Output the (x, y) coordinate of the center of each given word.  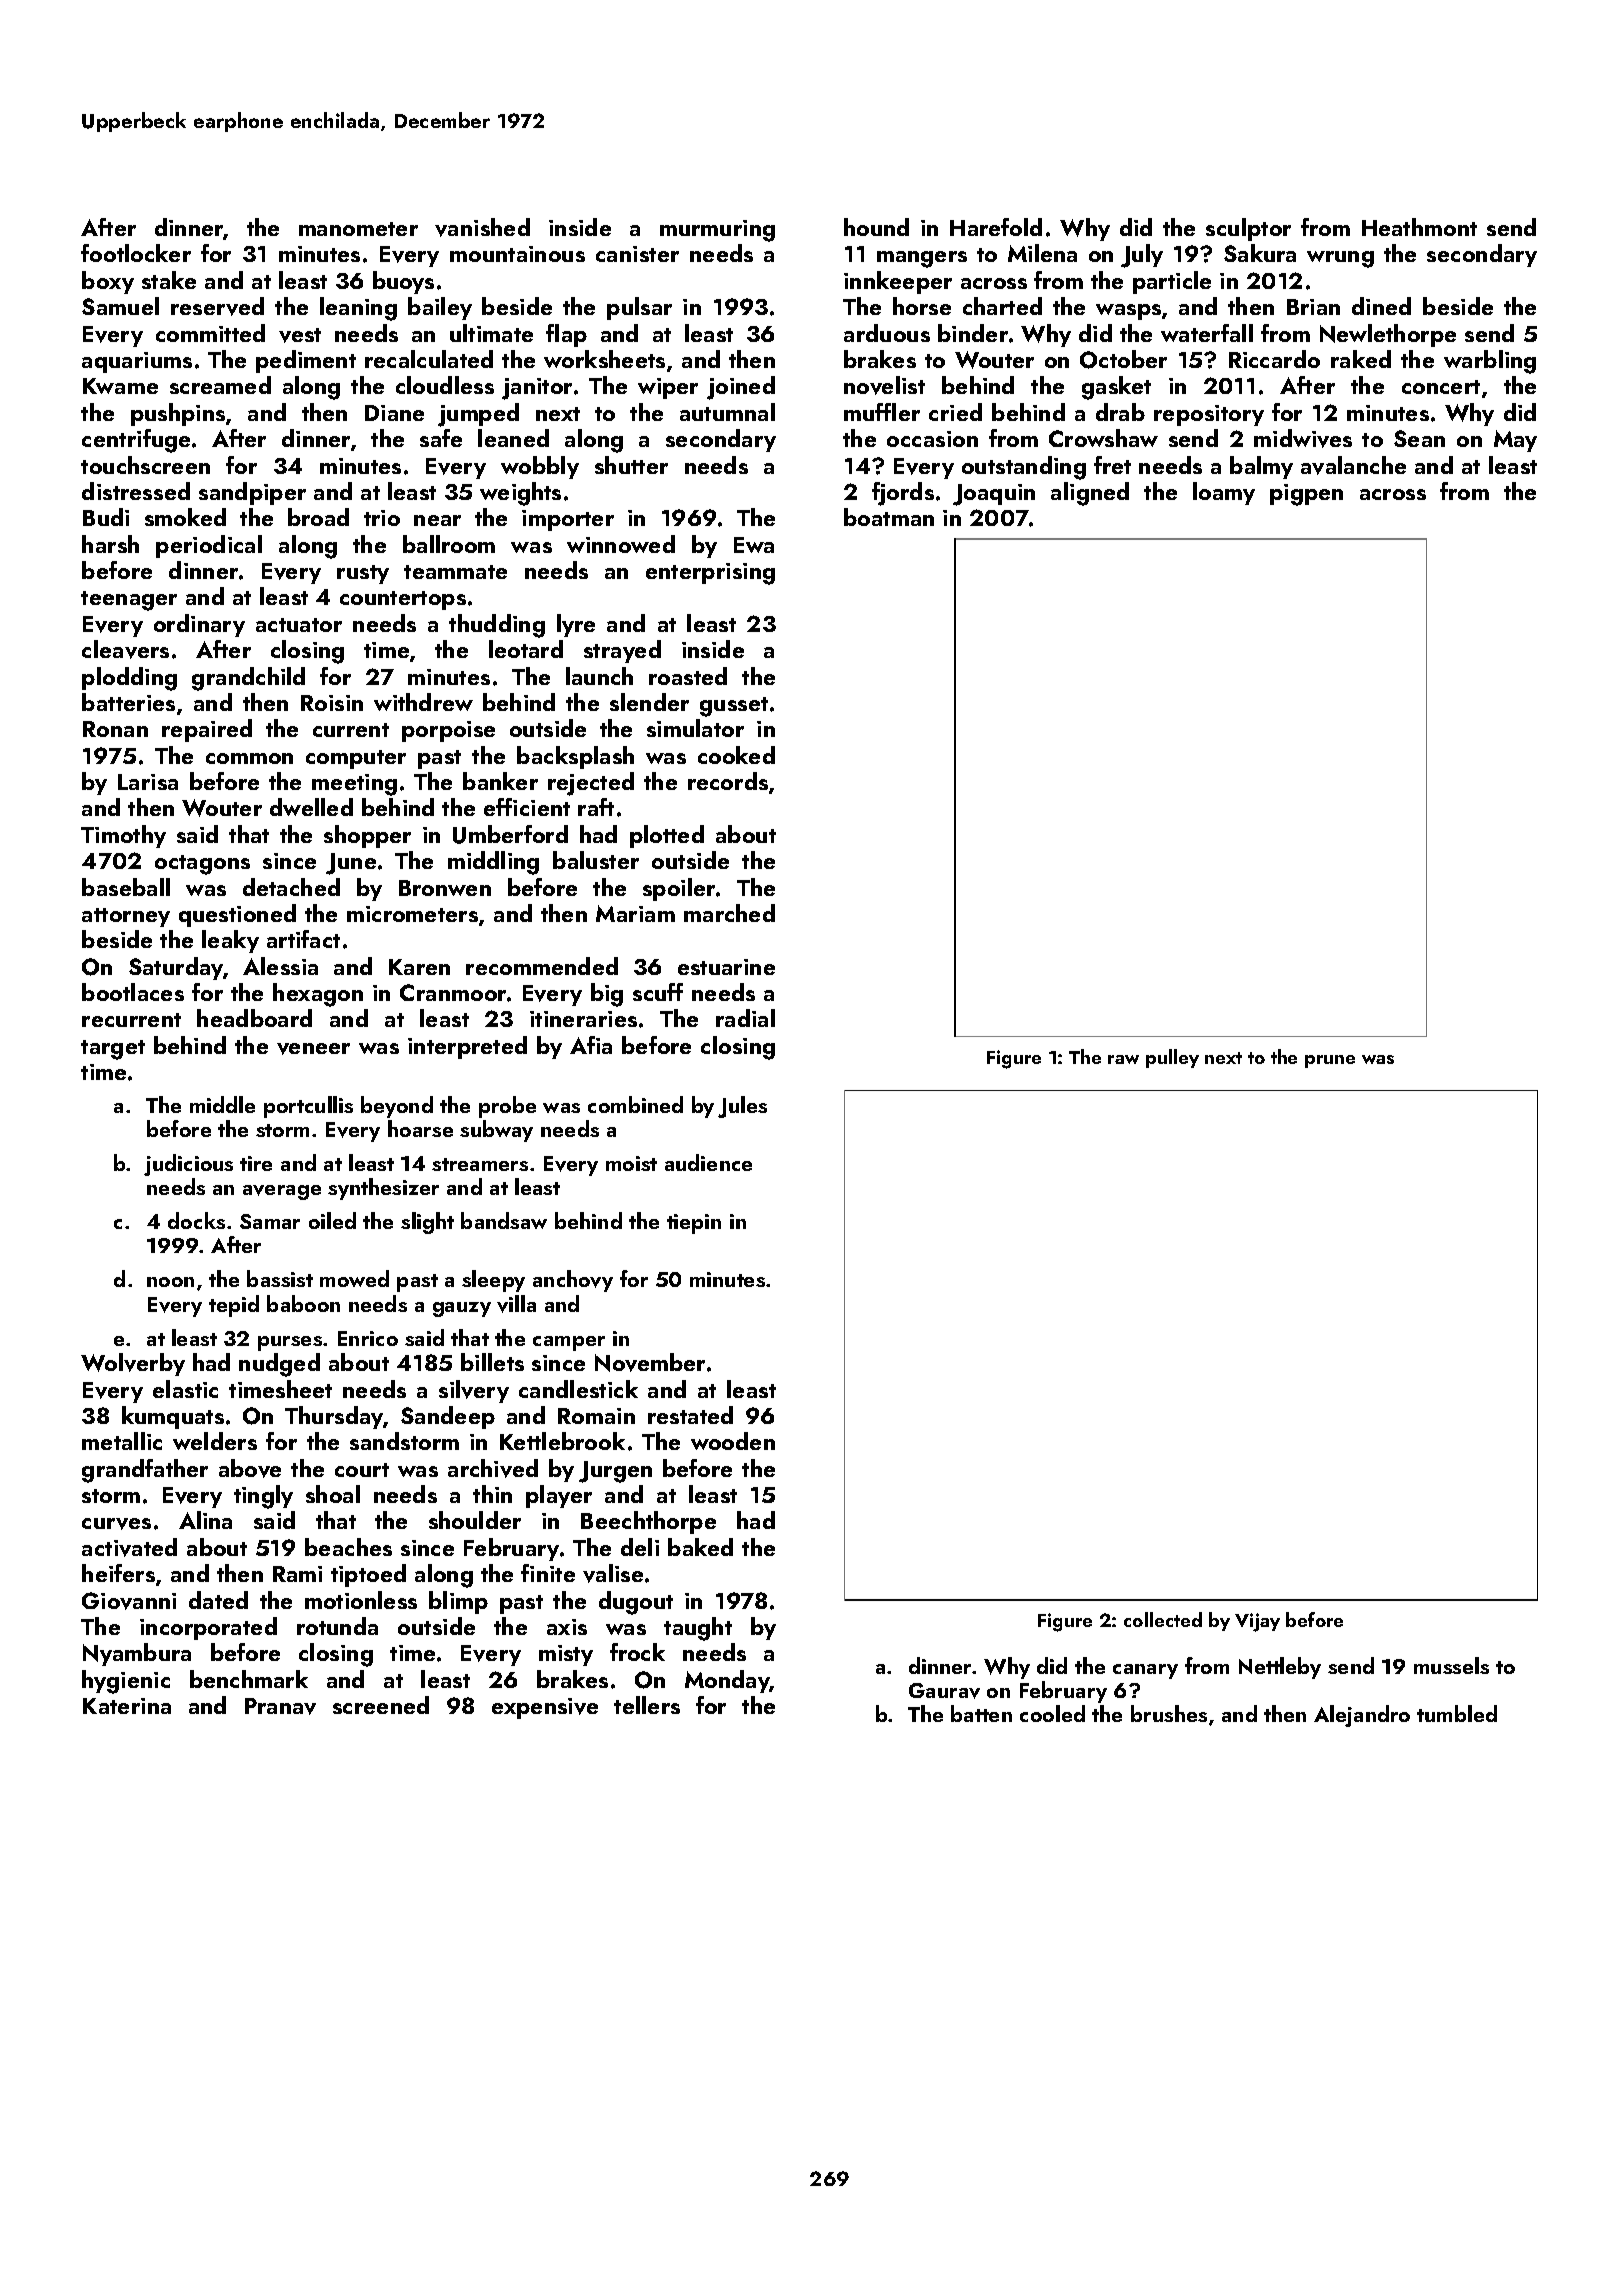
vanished (482, 227)
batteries (128, 702)
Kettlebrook (562, 1441)
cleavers (125, 649)
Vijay (1257, 1622)
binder (973, 333)
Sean (1419, 438)
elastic (185, 1389)
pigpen (1306, 495)
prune (1330, 1061)
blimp (458, 1602)
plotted (667, 836)
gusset (734, 707)
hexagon (318, 995)
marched (729, 913)
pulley (1172, 1058)
